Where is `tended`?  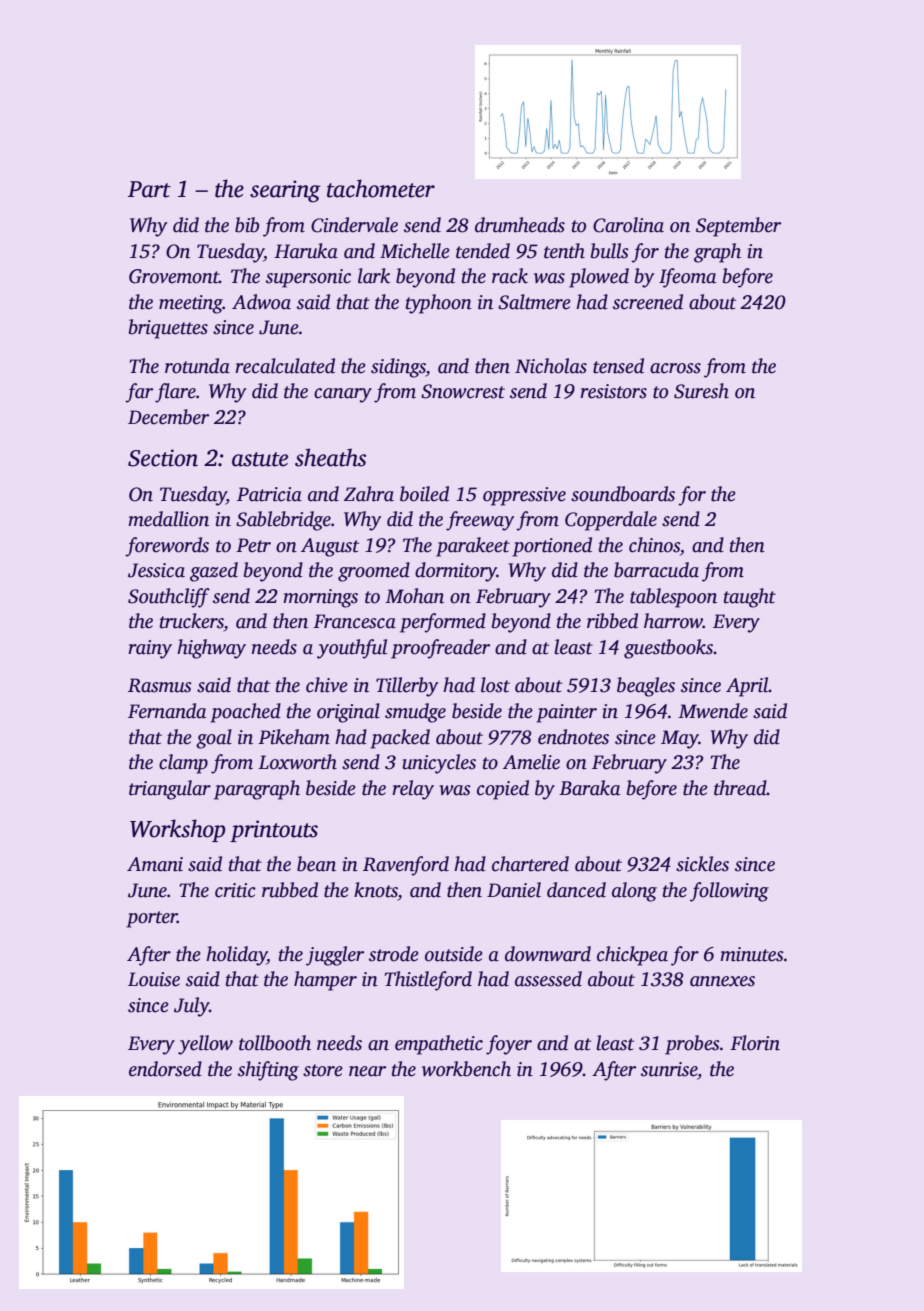 tended is located at coordinates (483, 251).
